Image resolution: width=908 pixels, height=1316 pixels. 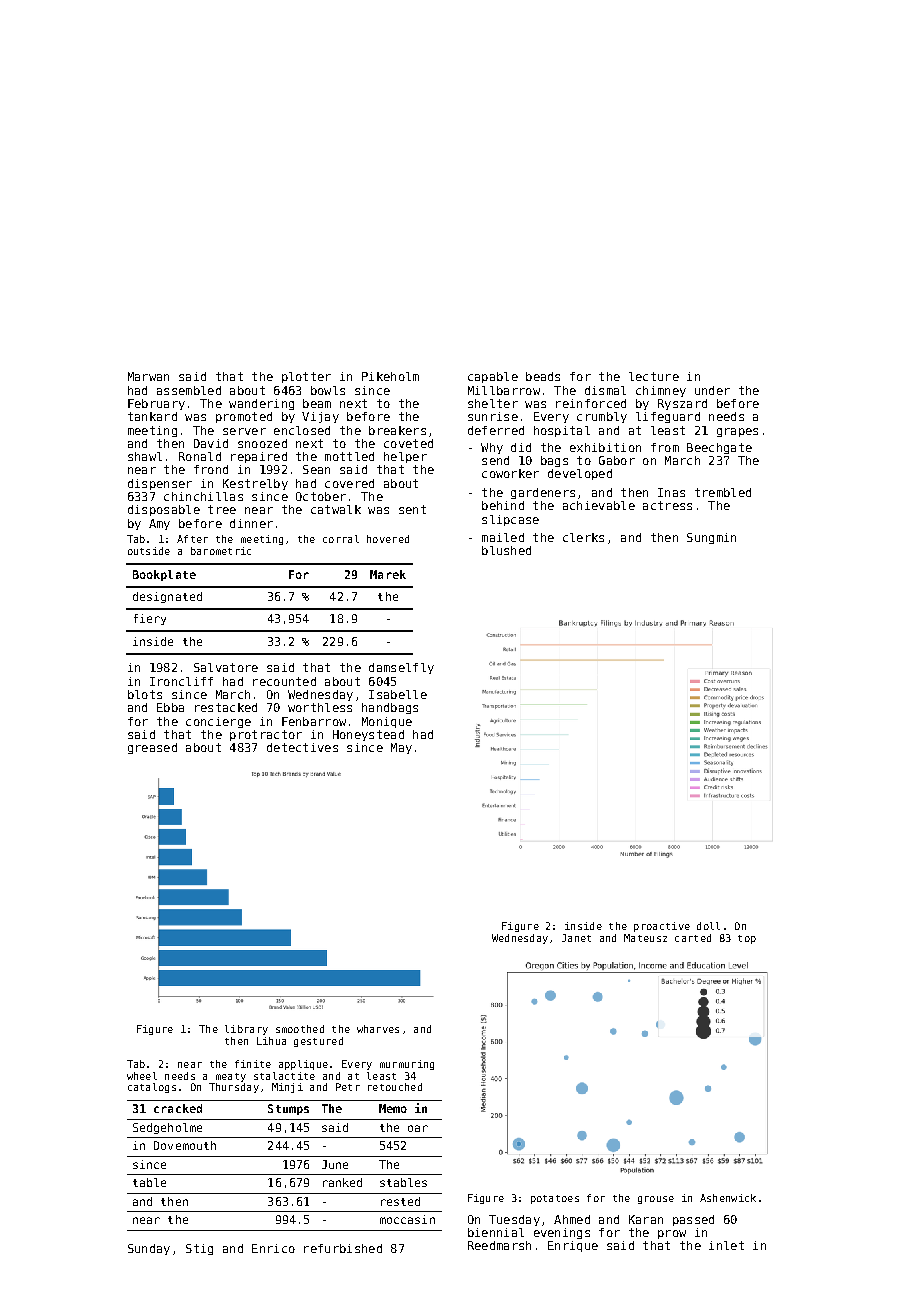 What do you see at coordinates (711, 538) in the screenshot?
I see `Sungmin` at bounding box center [711, 538].
